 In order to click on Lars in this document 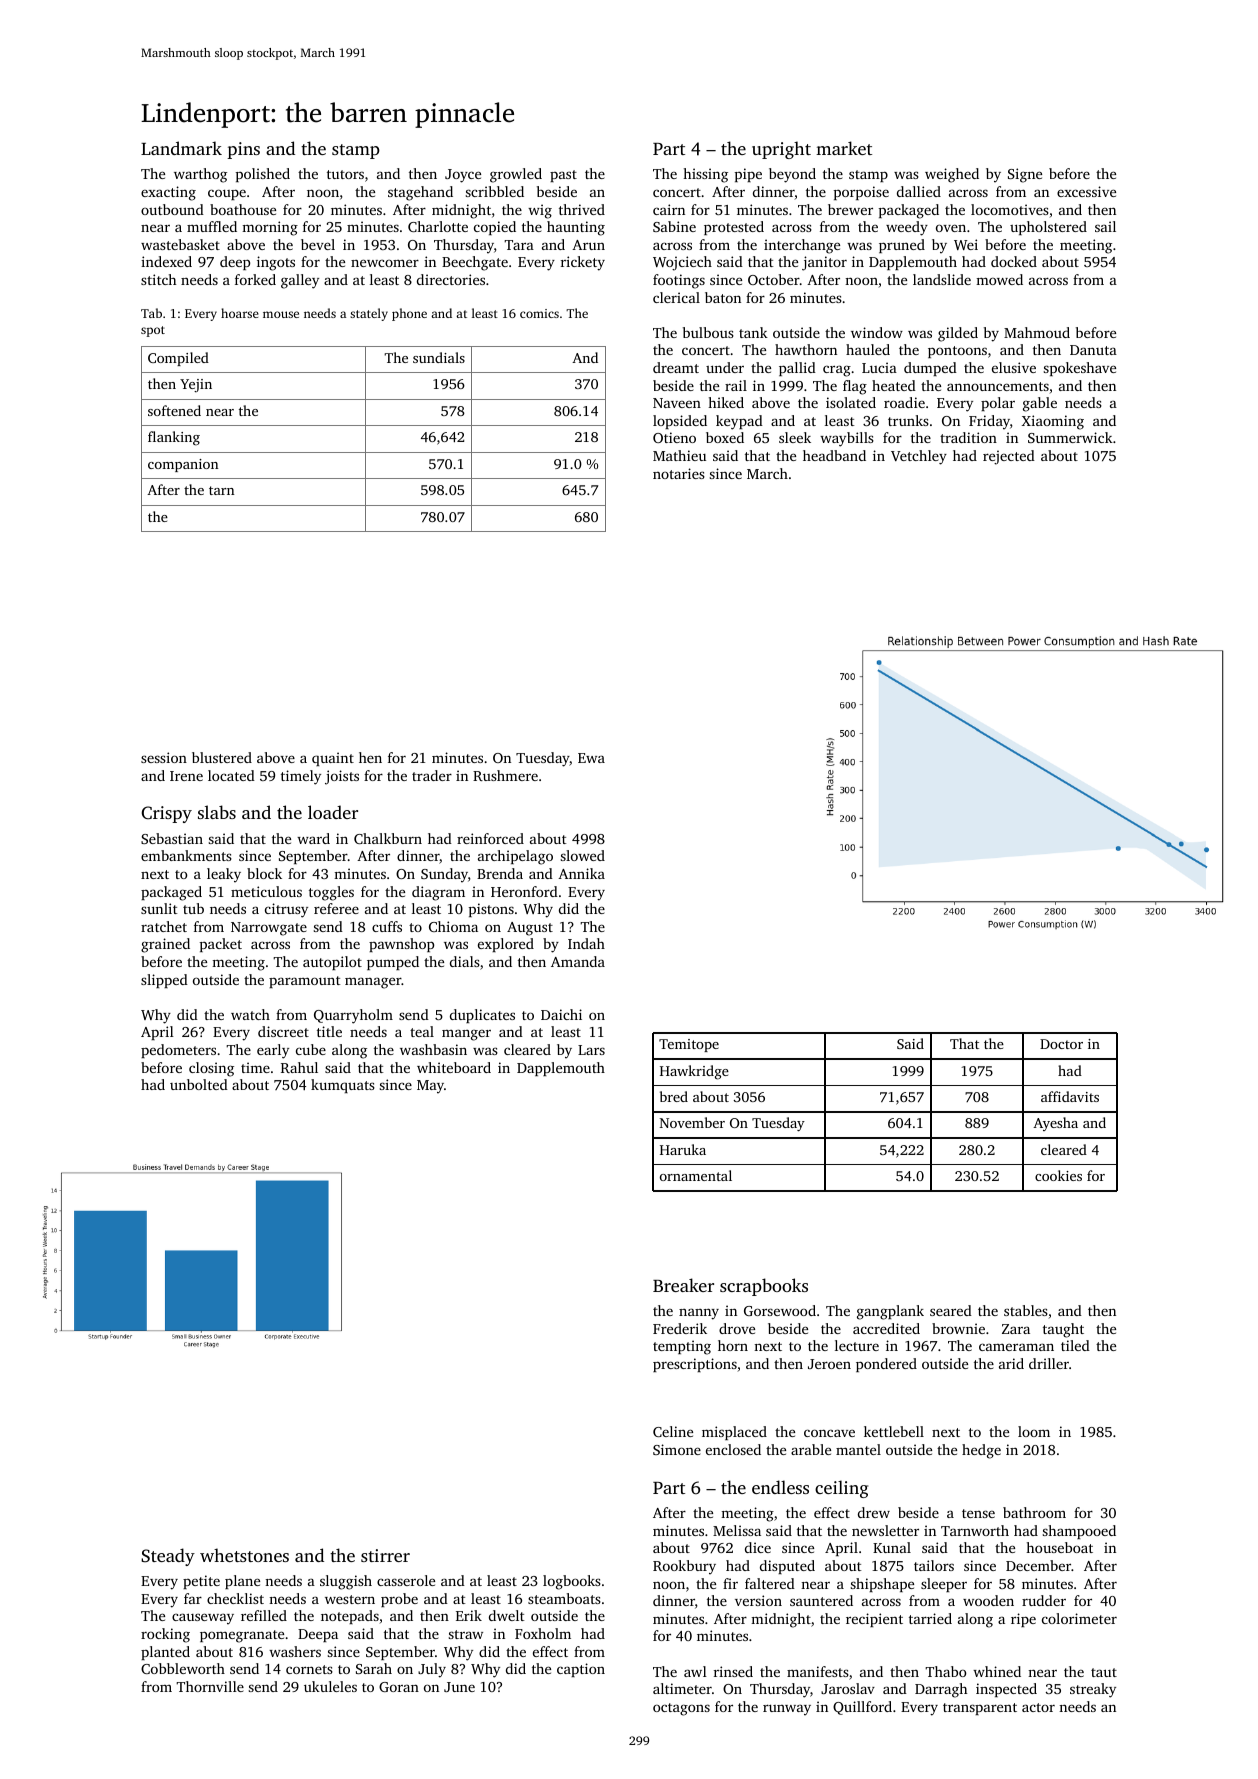, I will do `click(591, 1050)`.
